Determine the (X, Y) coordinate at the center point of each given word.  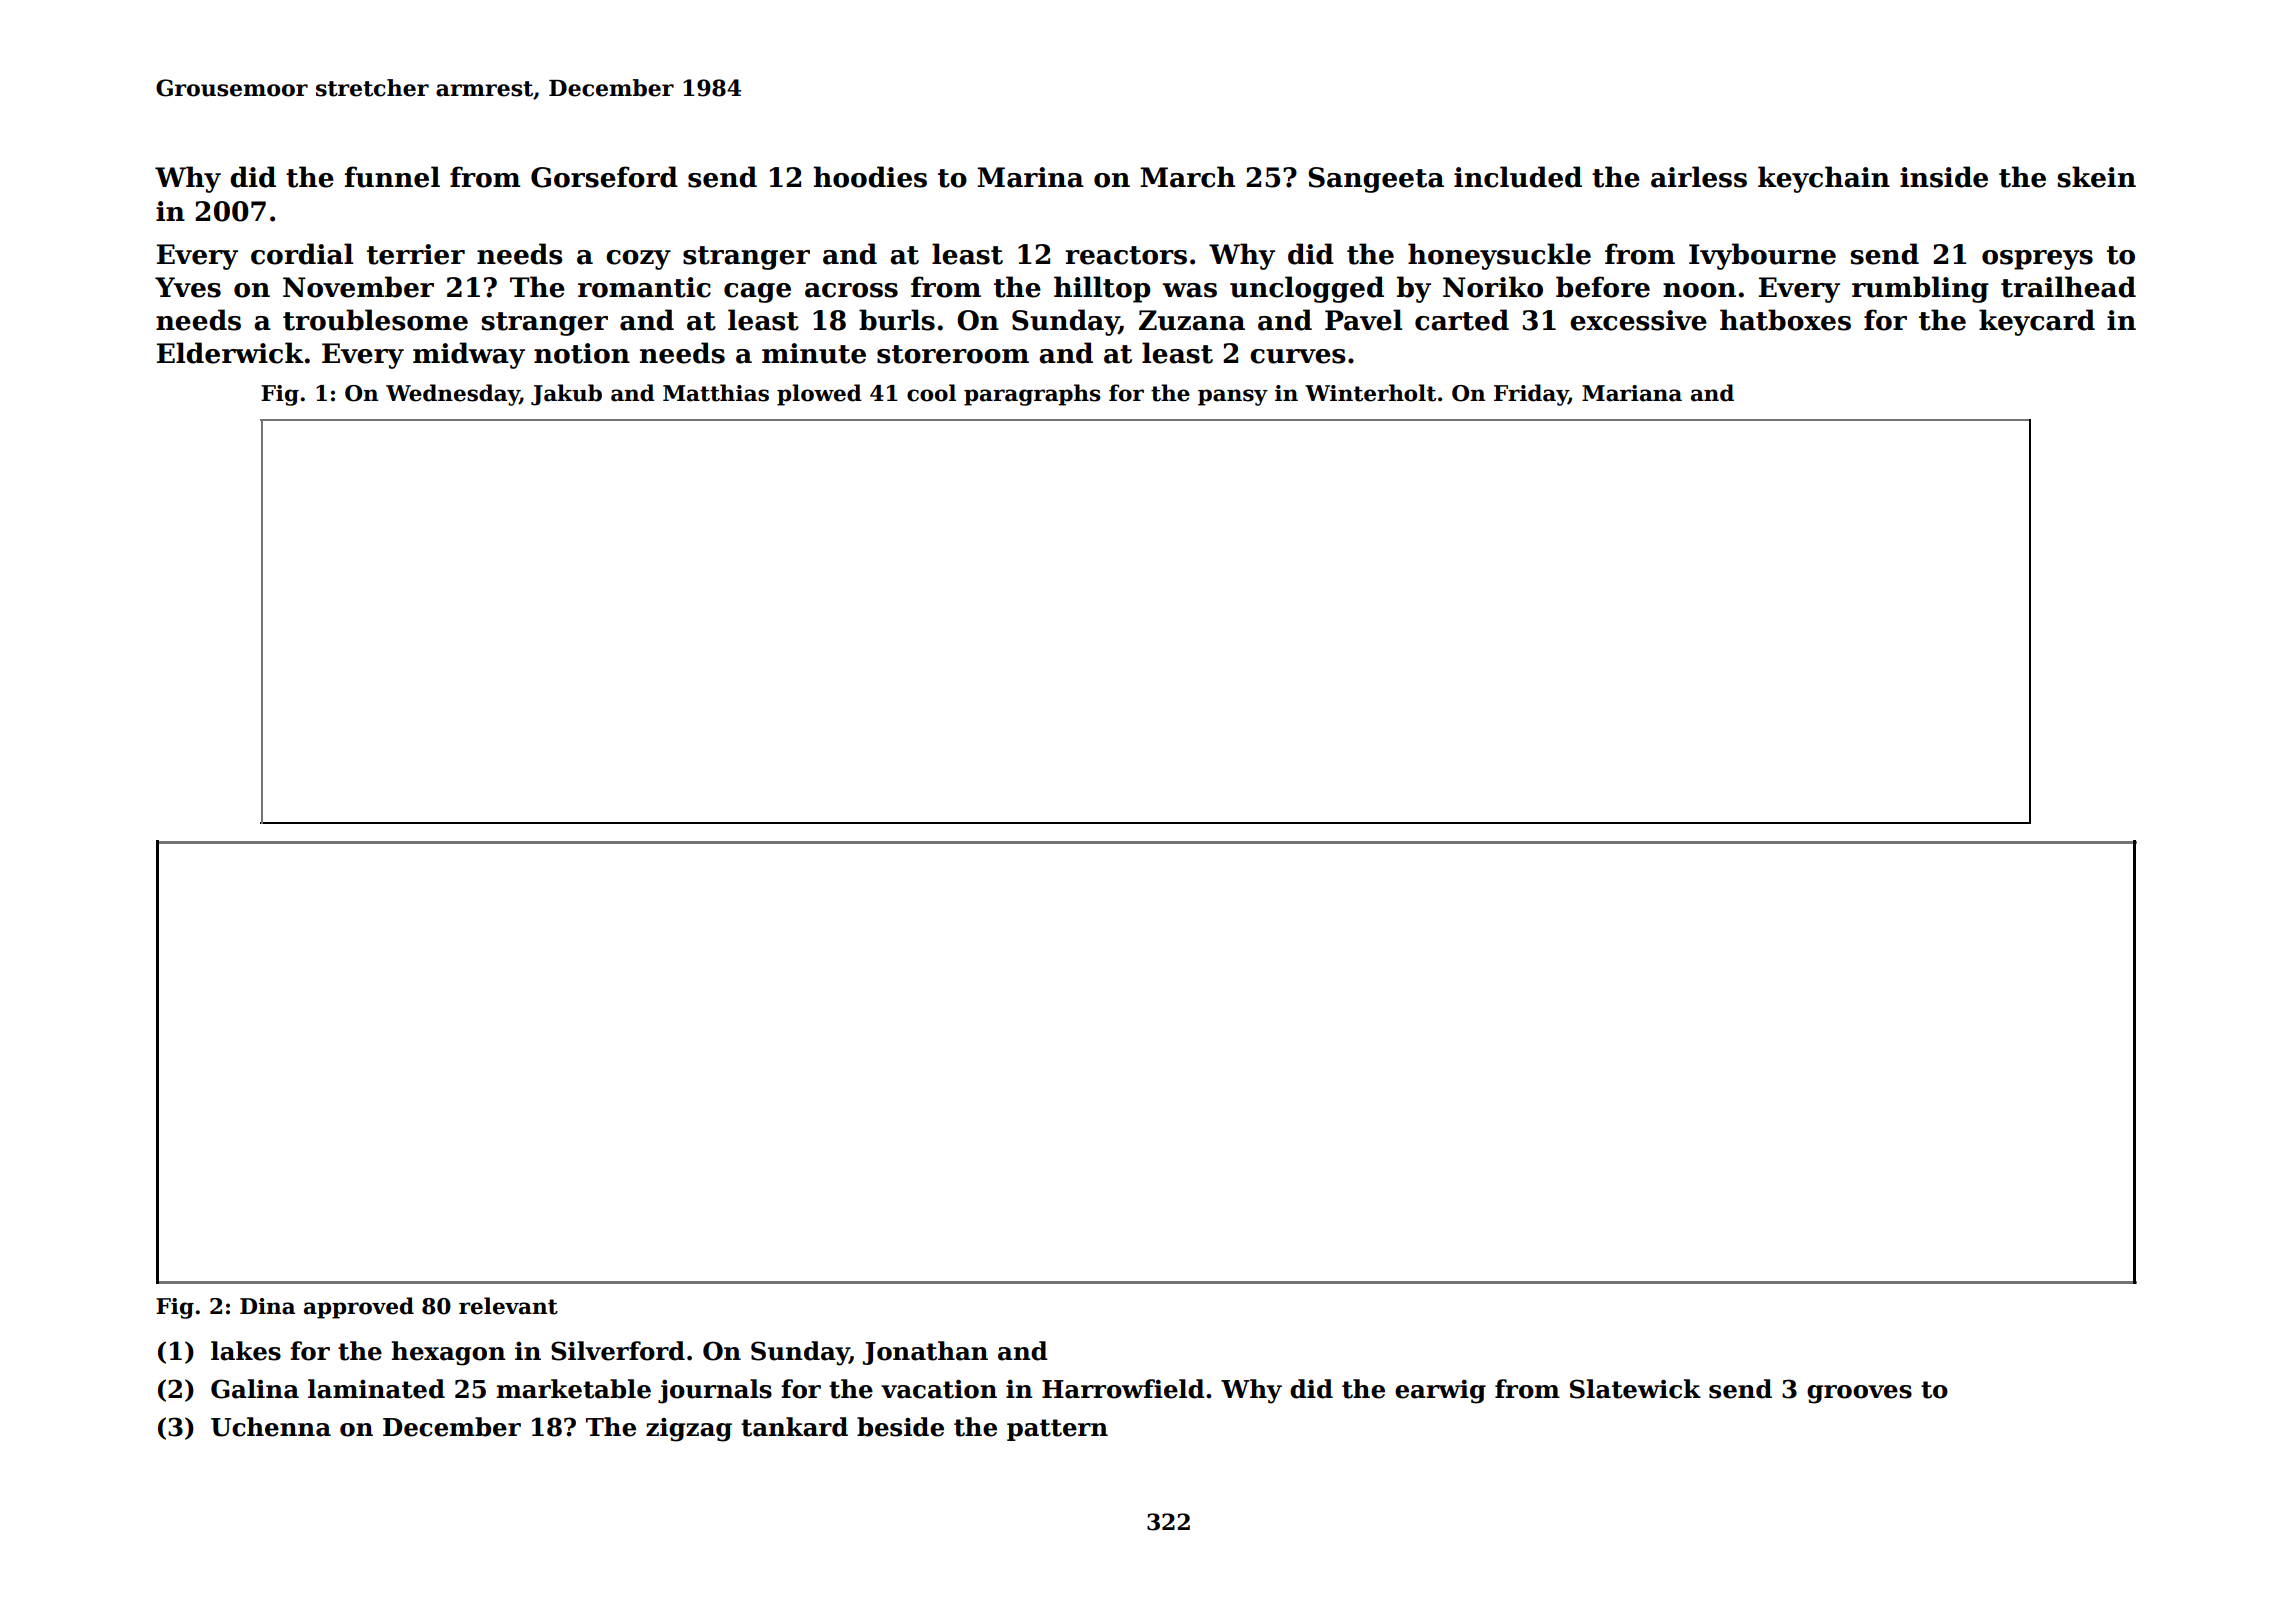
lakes (246, 1351)
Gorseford (604, 177)
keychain (1824, 179)
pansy (1233, 397)
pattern (1057, 1430)
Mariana (1632, 393)
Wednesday (453, 395)
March (1187, 177)
